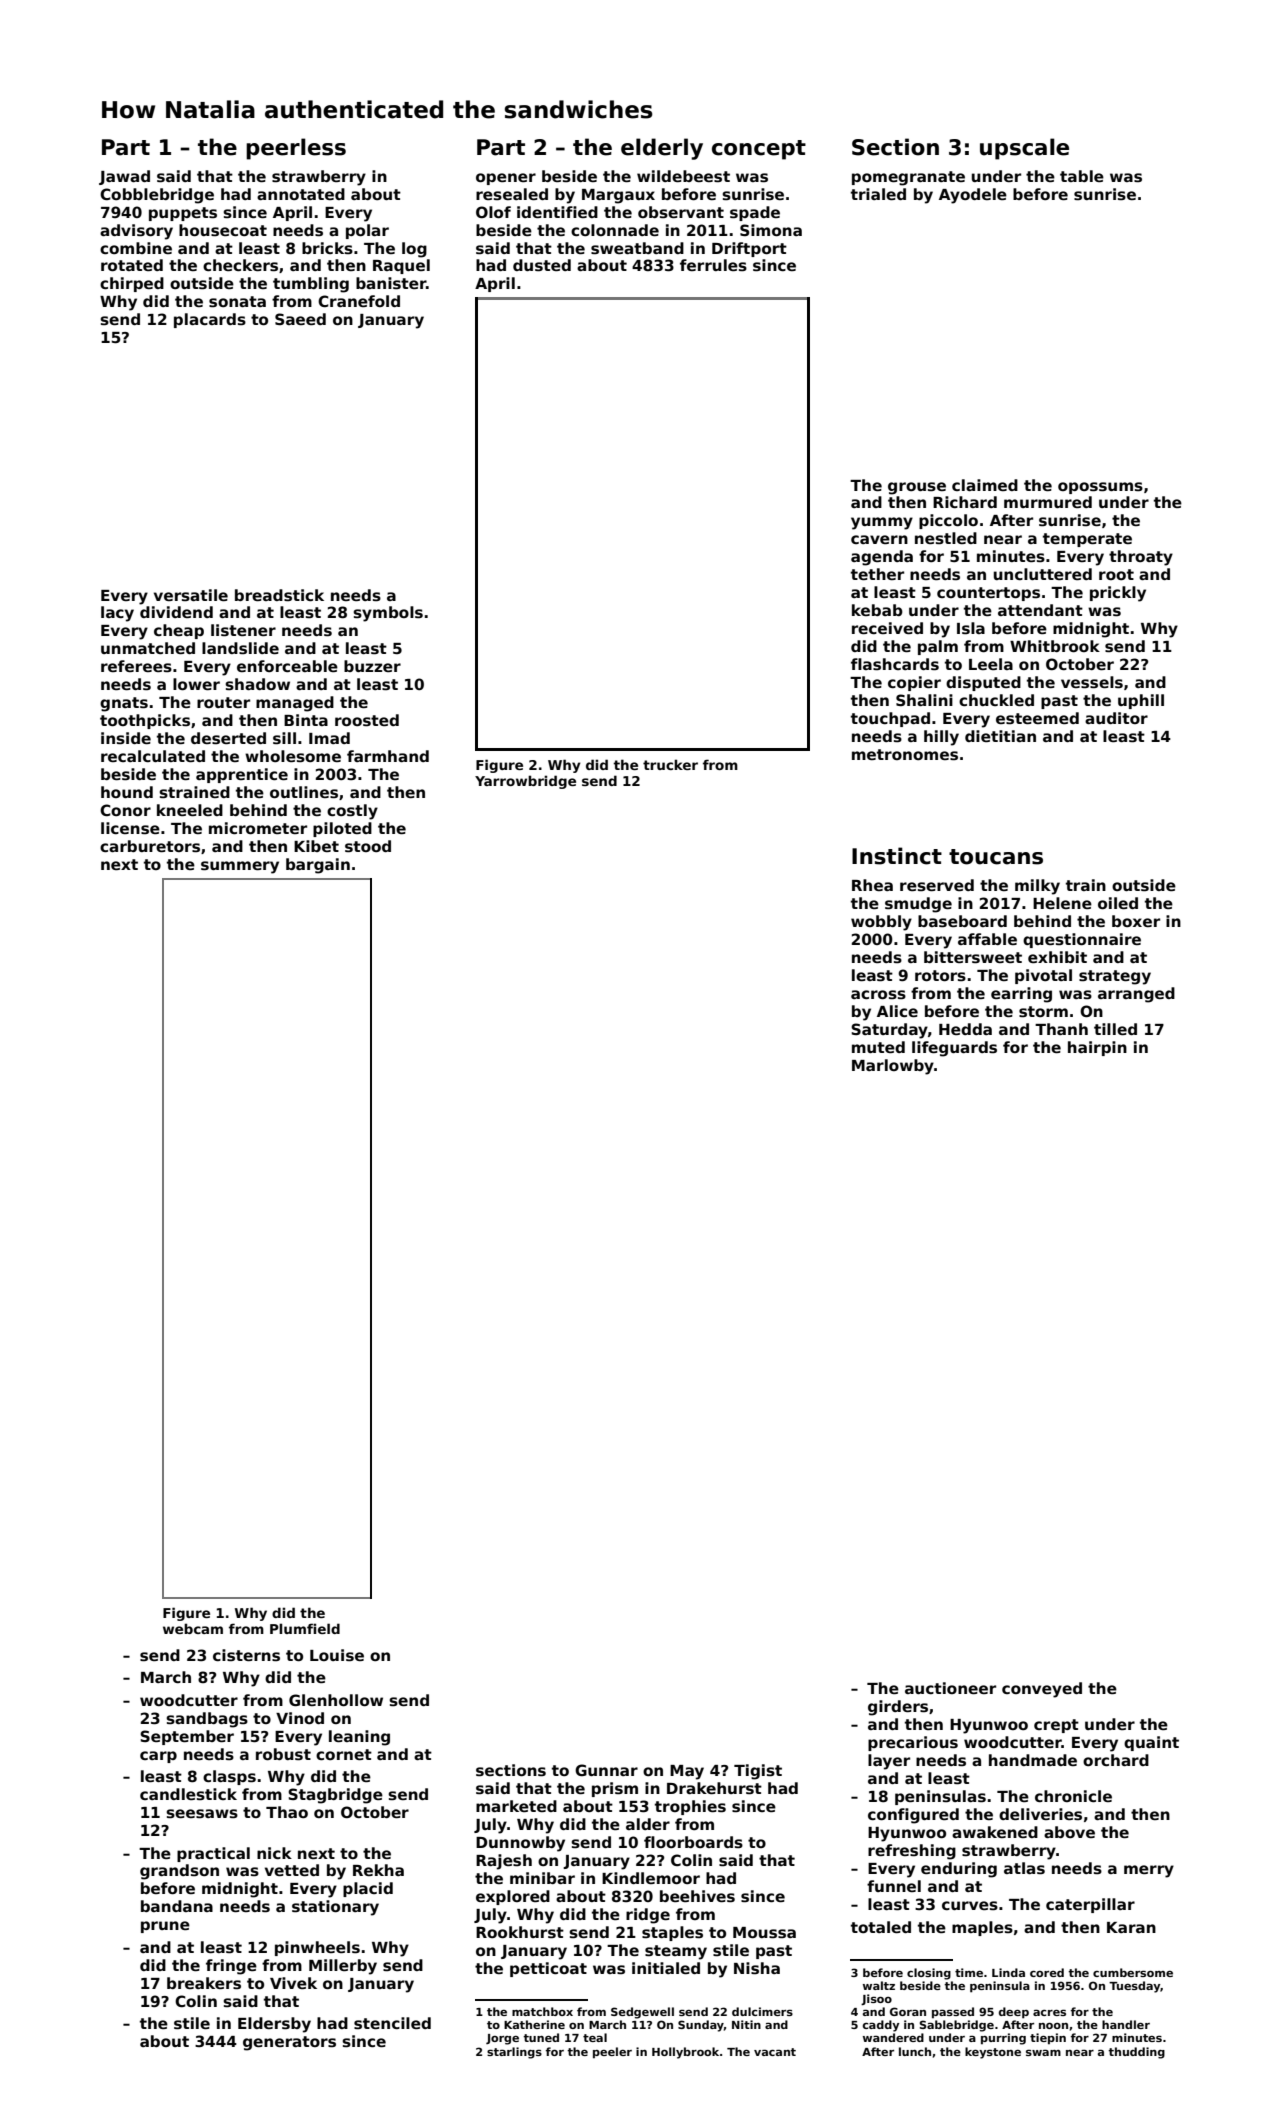  I want to click on May, so click(687, 1772).
